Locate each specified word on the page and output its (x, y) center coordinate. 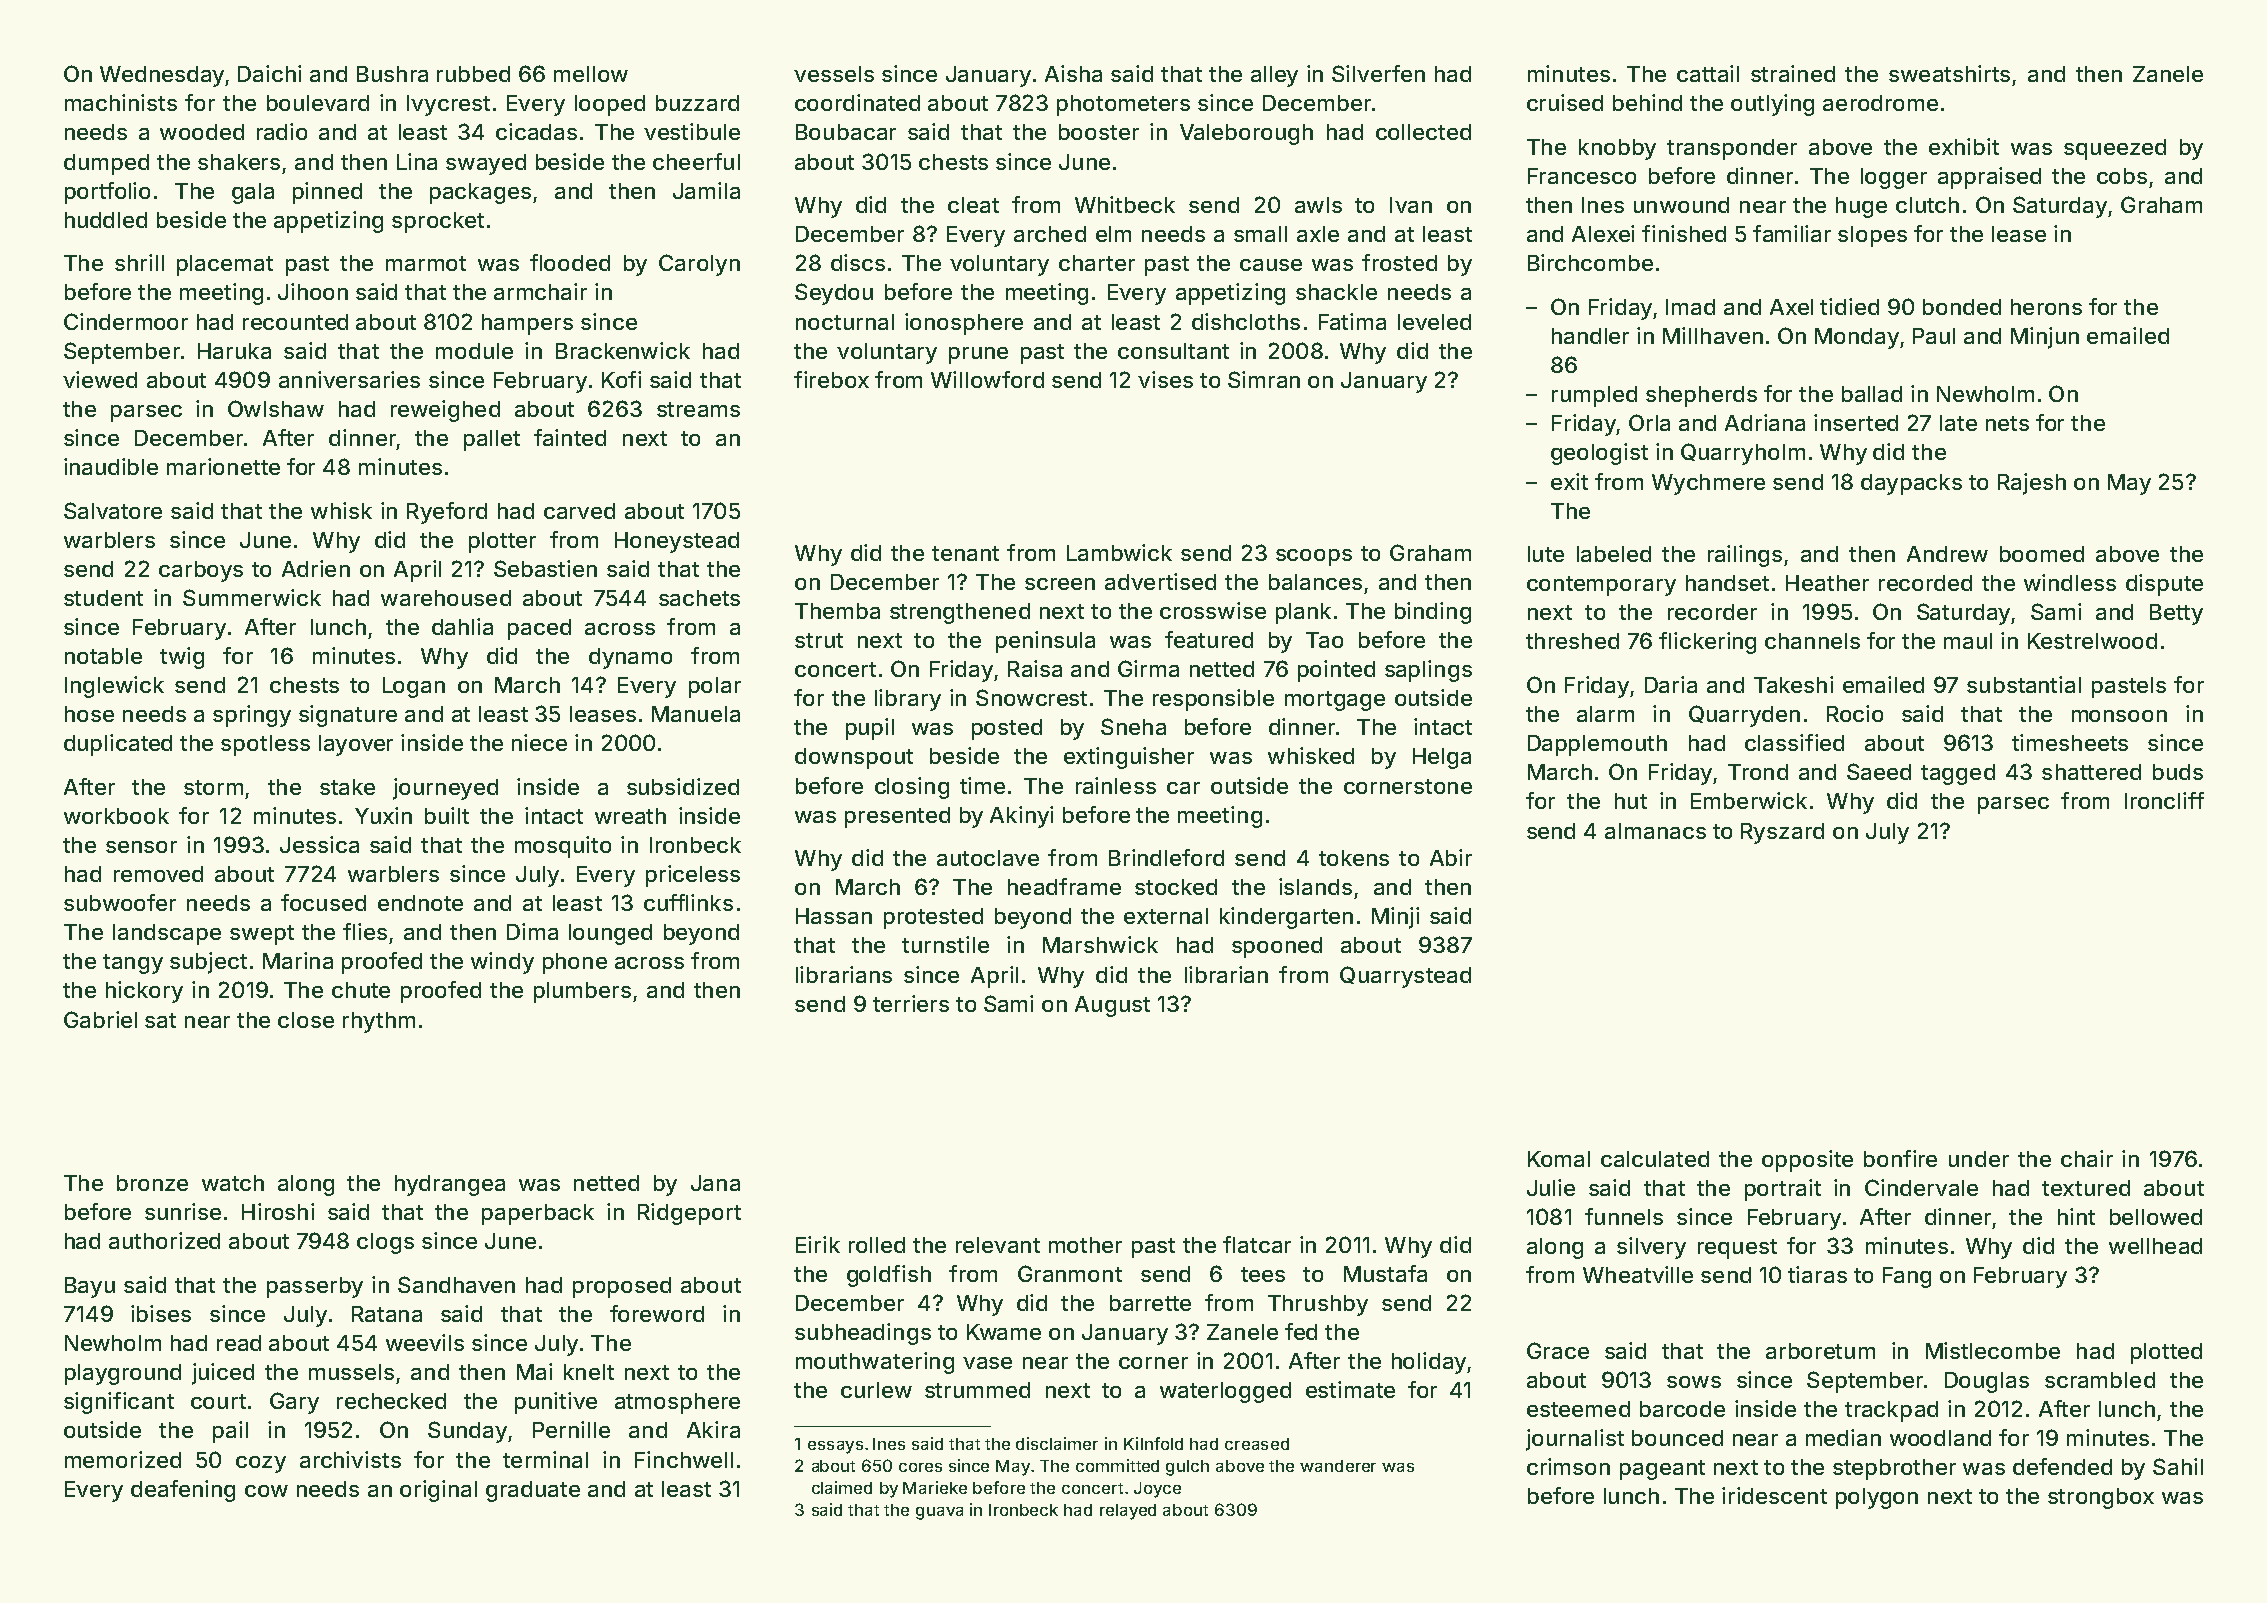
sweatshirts (1949, 73)
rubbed (473, 74)
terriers (911, 1003)
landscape (167, 934)
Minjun (2045, 338)
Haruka (234, 351)
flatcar (1257, 1244)
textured (2086, 1188)
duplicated (118, 745)
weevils (425, 1342)
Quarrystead (1405, 977)
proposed (622, 1287)
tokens (1354, 858)
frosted (1399, 262)
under (1979, 1159)
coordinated (857, 102)
